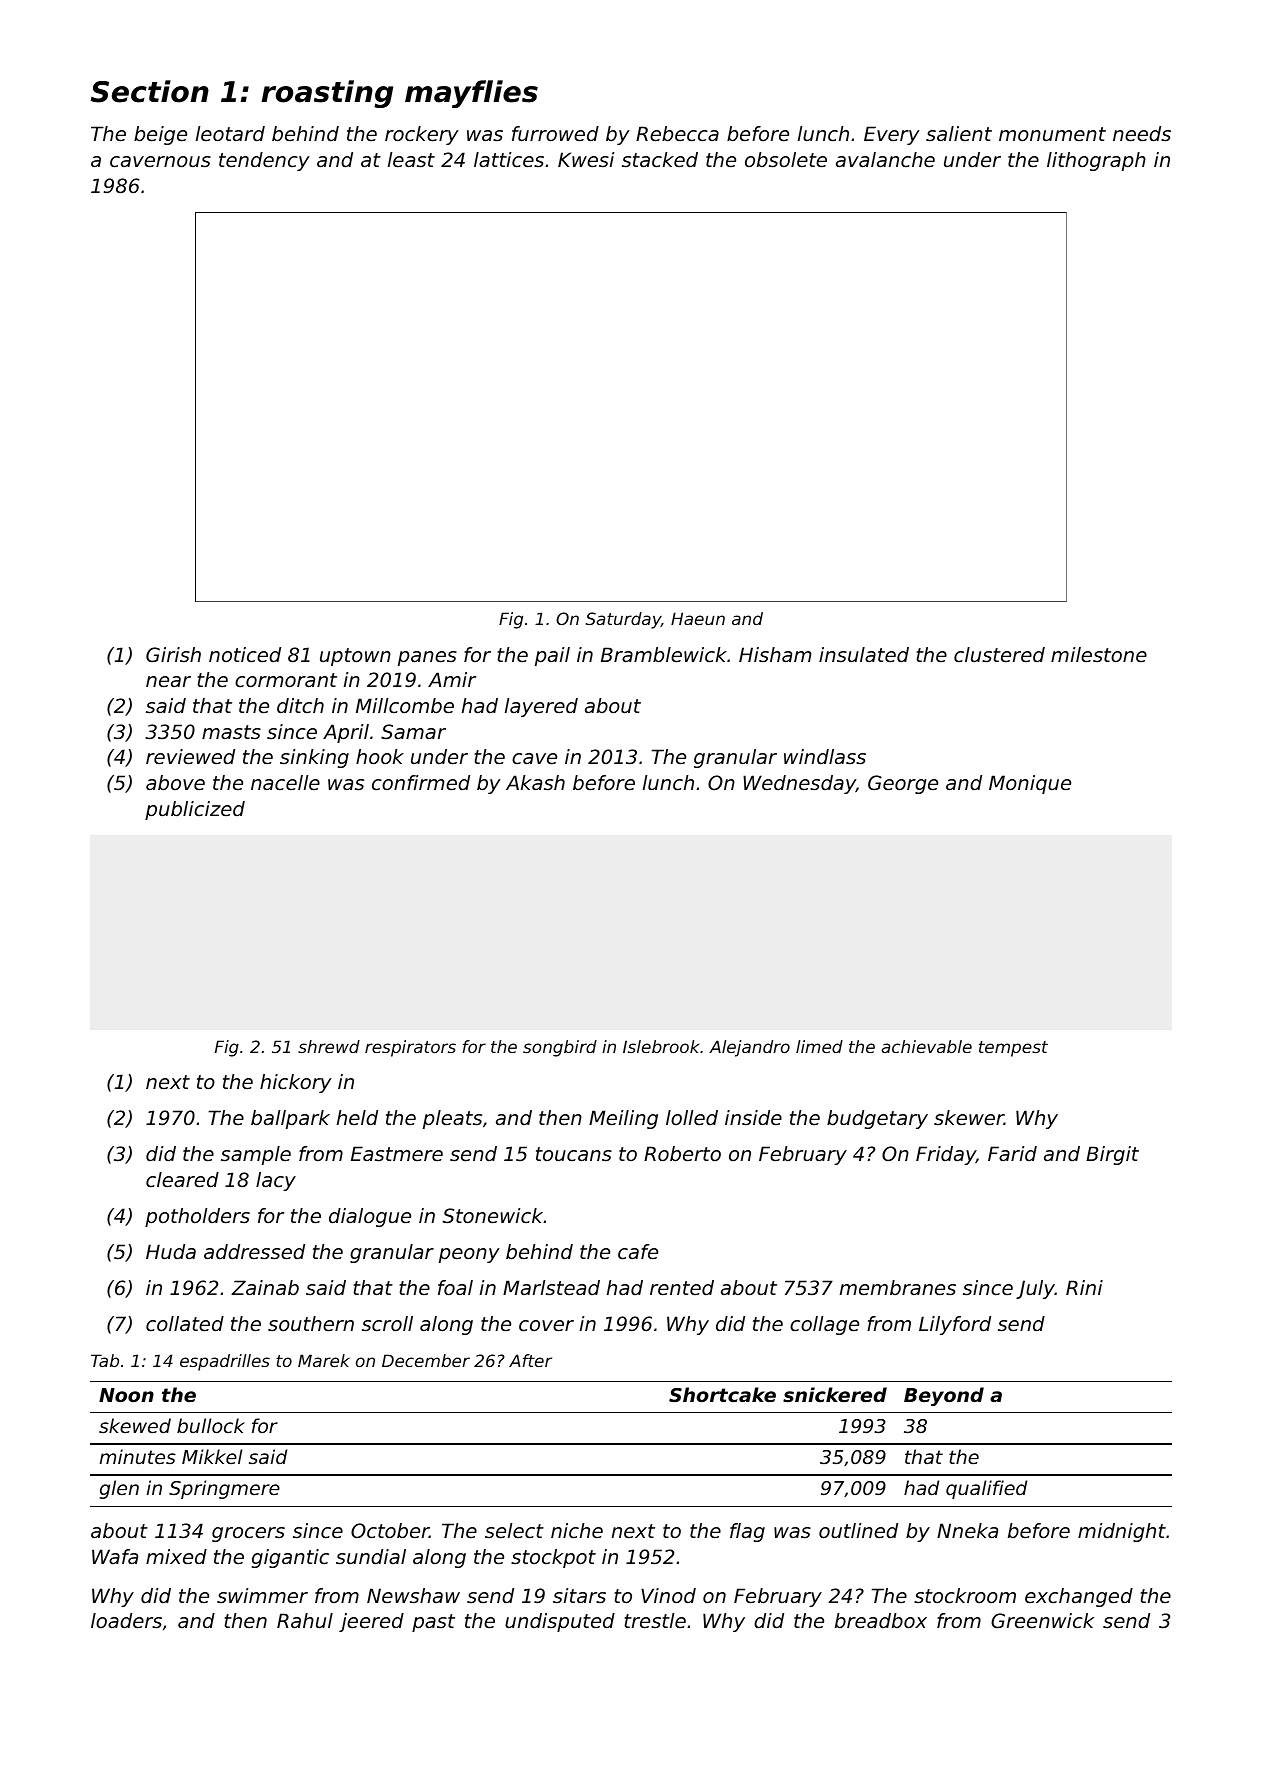  Describe the element at coordinates (677, 134) in the screenshot. I see `Rebecca` at that location.
